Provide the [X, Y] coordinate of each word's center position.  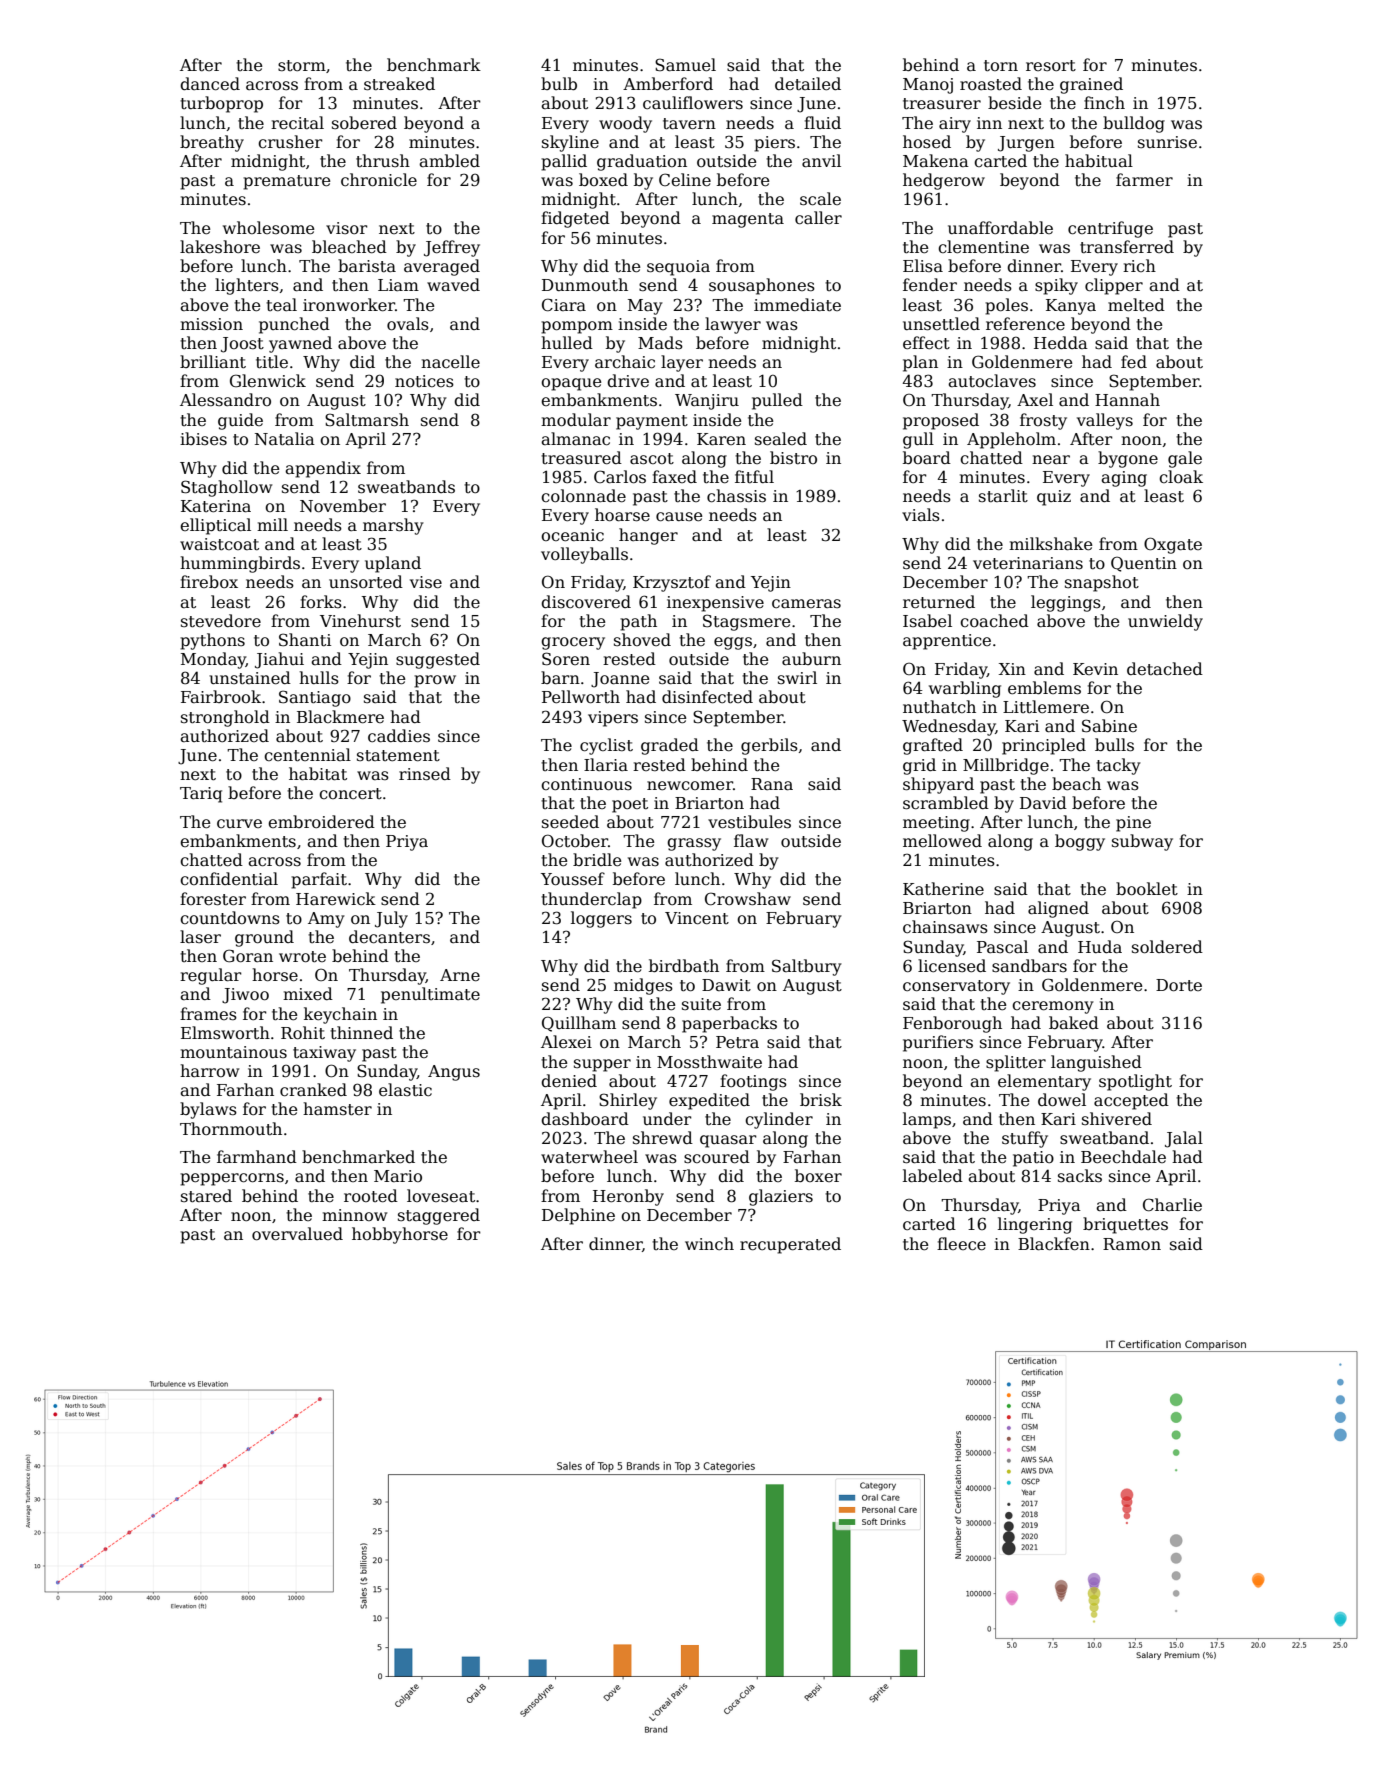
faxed [674, 476]
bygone [1128, 459]
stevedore [221, 621]
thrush [383, 160]
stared [206, 1196]
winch [709, 1243]
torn [1001, 66]
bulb [559, 83]
